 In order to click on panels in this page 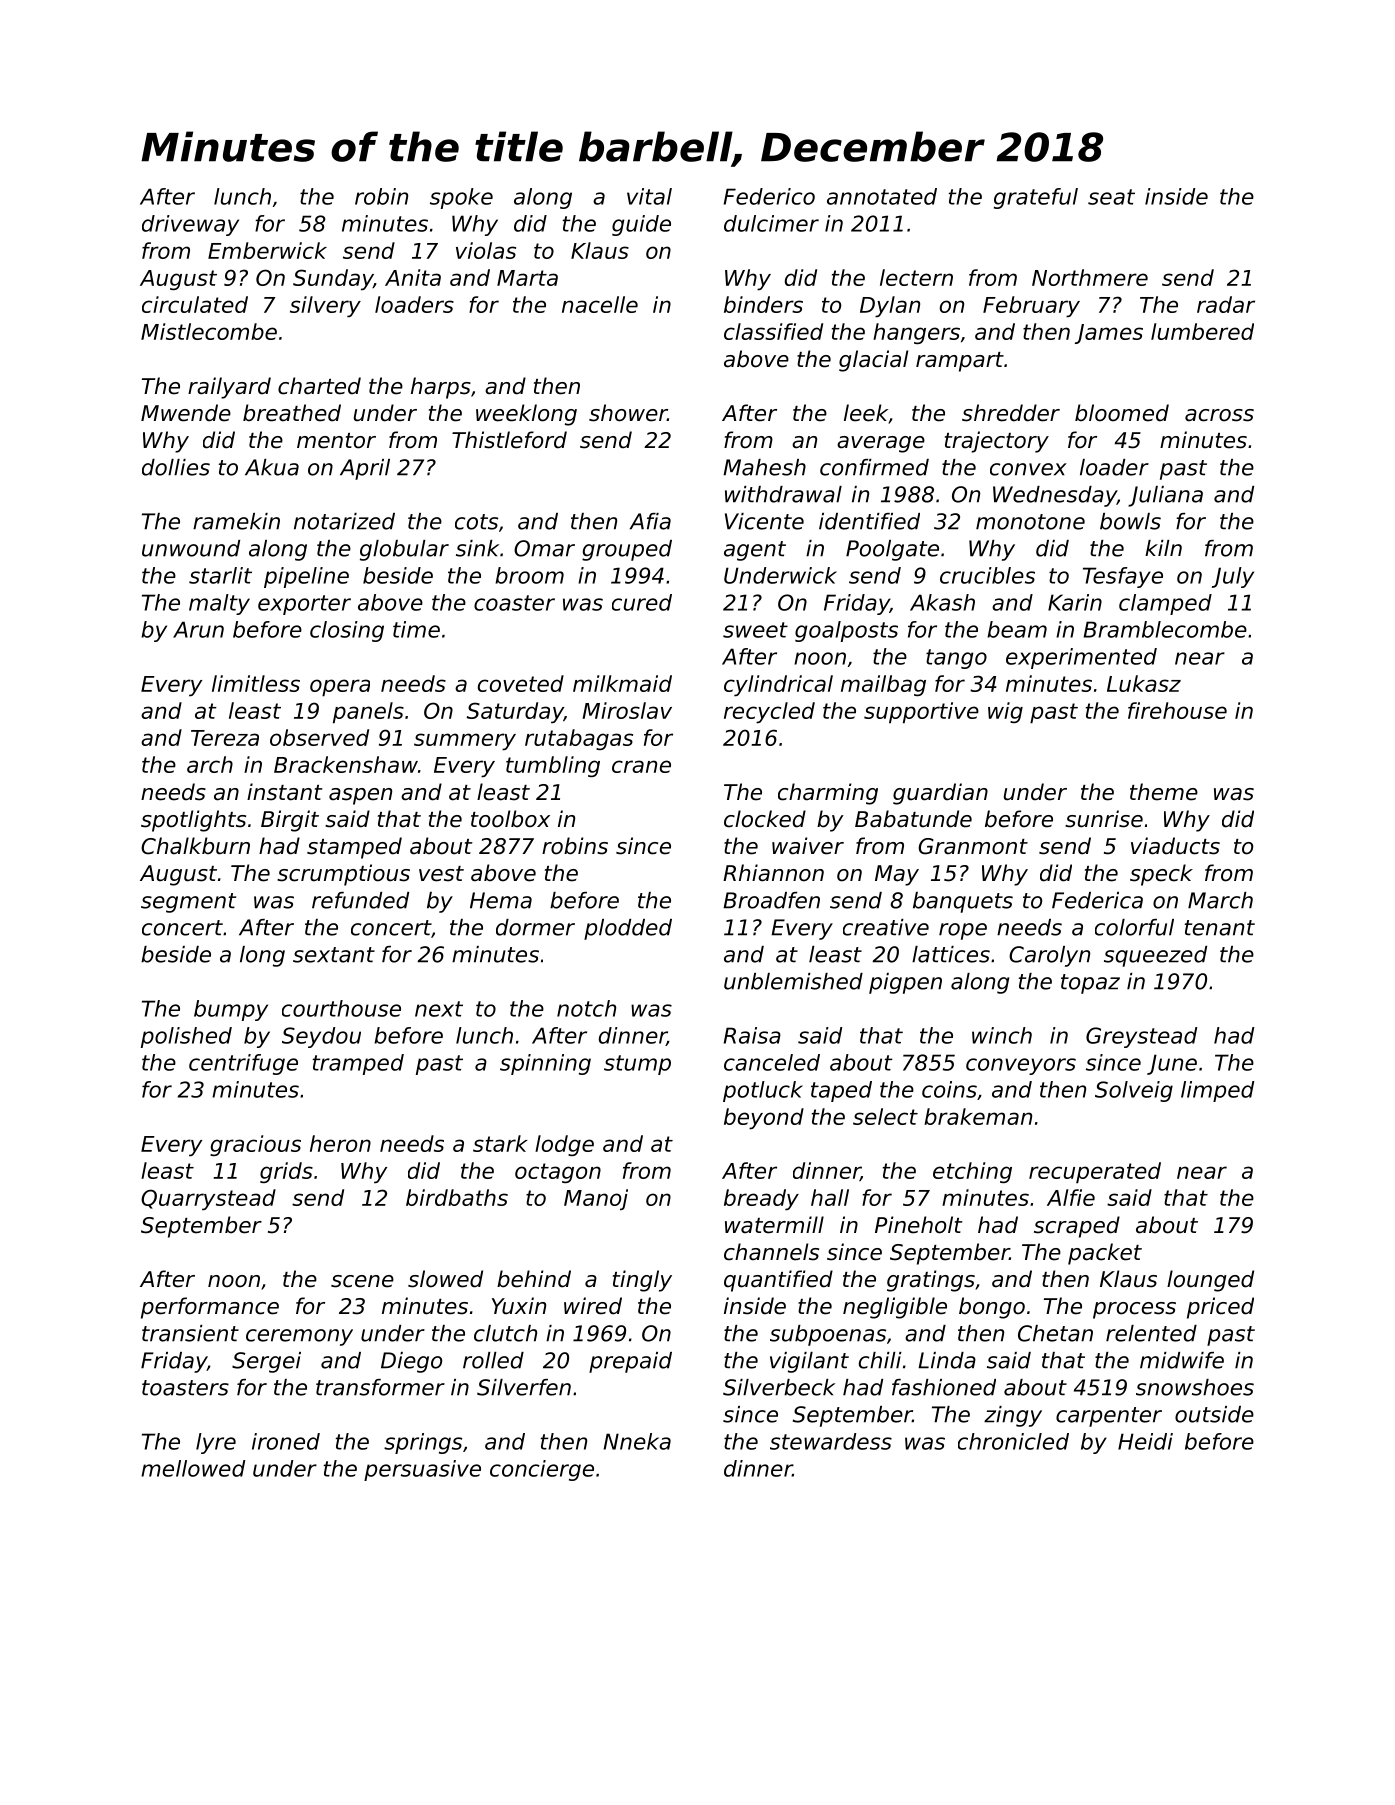, I will do `click(368, 713)`.
